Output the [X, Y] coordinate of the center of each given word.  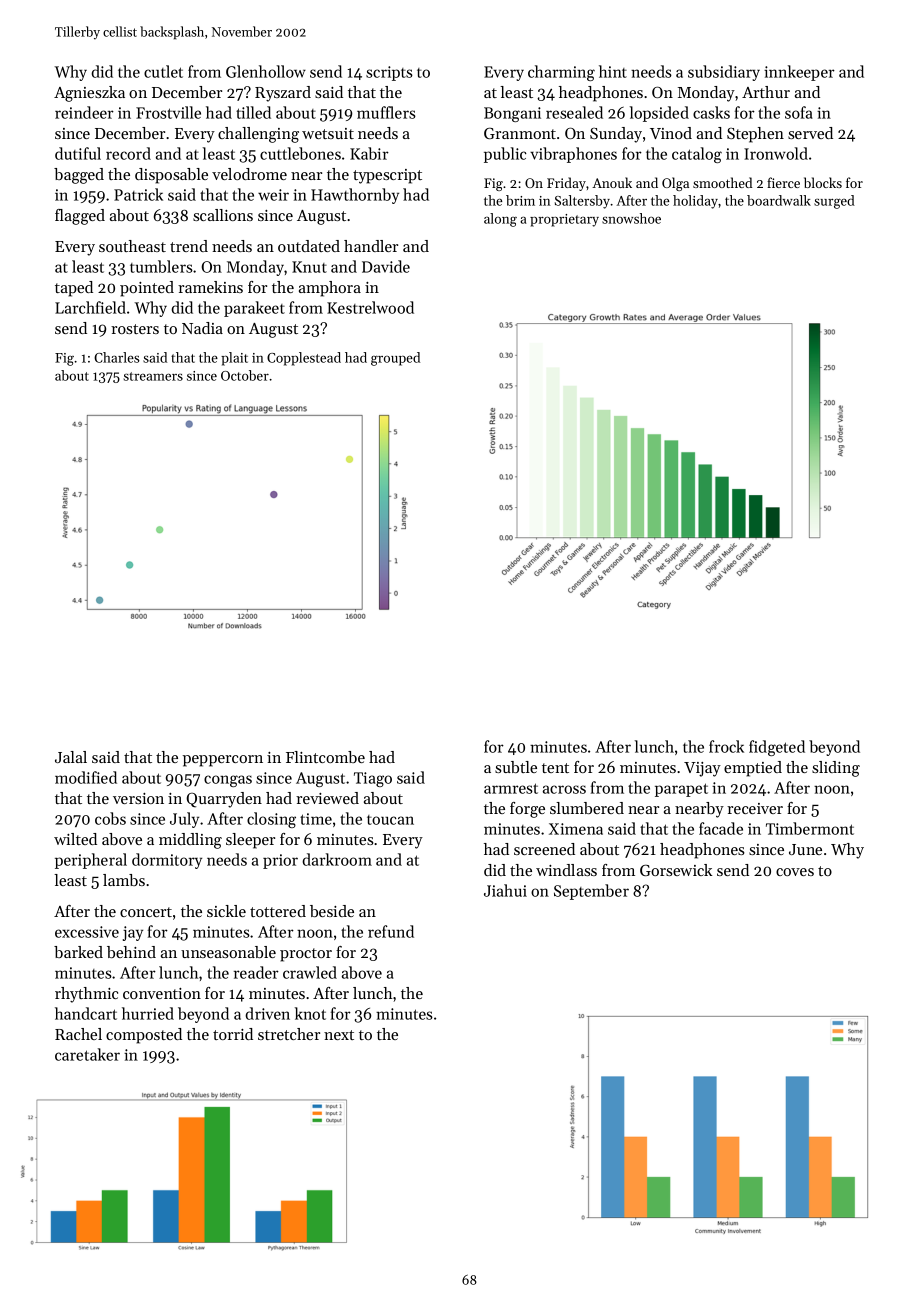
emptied [753, 769]
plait [234, 359]
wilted [75, 839]
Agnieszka [89, 94]
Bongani [512, 114]
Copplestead [304, 359]
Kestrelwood [370, 307]
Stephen [755, 135]
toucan [390, 820]
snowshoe [631, 218]
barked [78, 952]
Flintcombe [325, 757]
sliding [836, 769]
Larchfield [90, 307]
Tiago [373, 779]
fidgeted [777, 748]
